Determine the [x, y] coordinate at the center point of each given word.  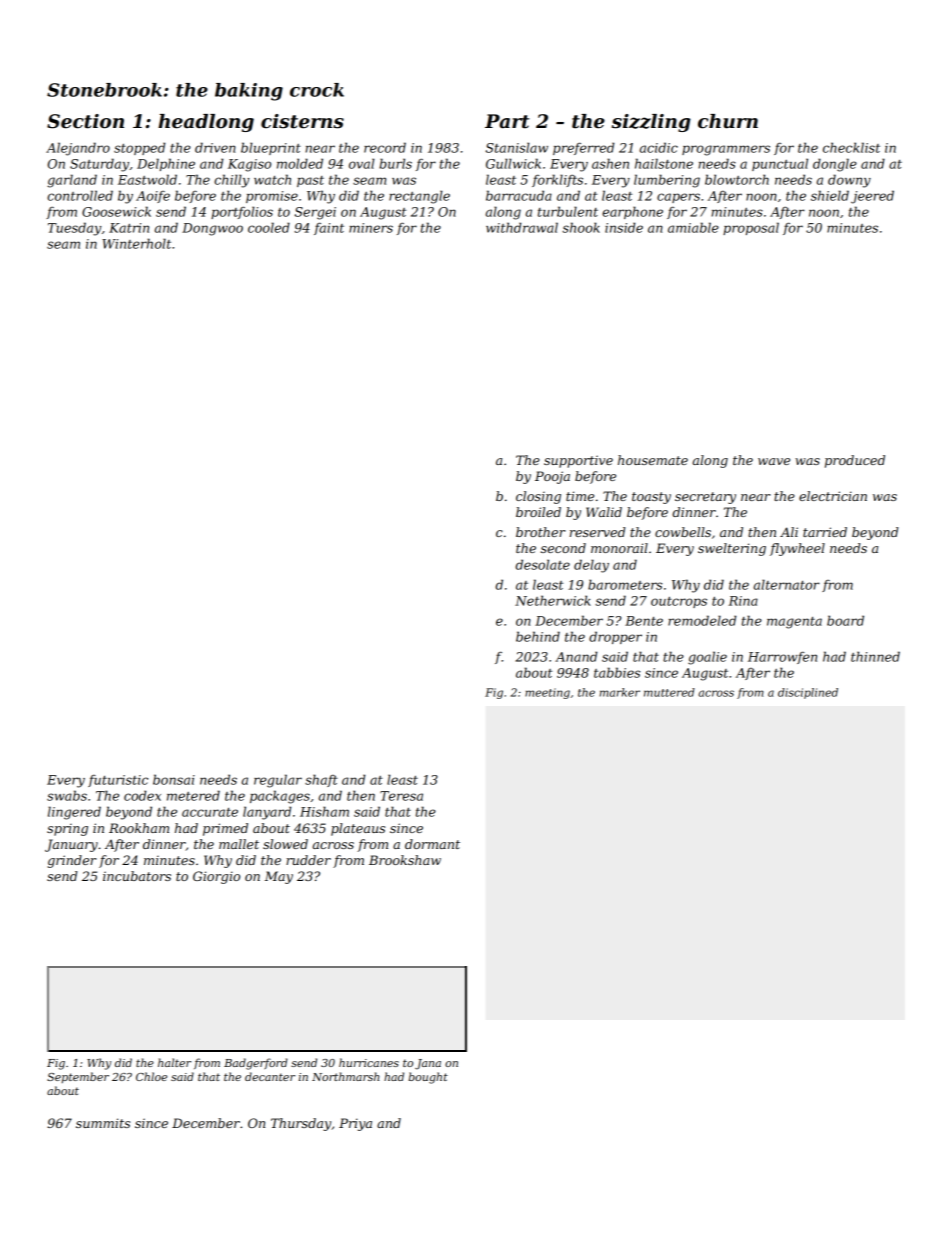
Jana [428, 1064]
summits [103, 1123]
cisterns [302, 121]
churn [728, 121]
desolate [543, 564]
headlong [206, 123]
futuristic [118, 781]
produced [855, 461]
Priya [355, 1124]
